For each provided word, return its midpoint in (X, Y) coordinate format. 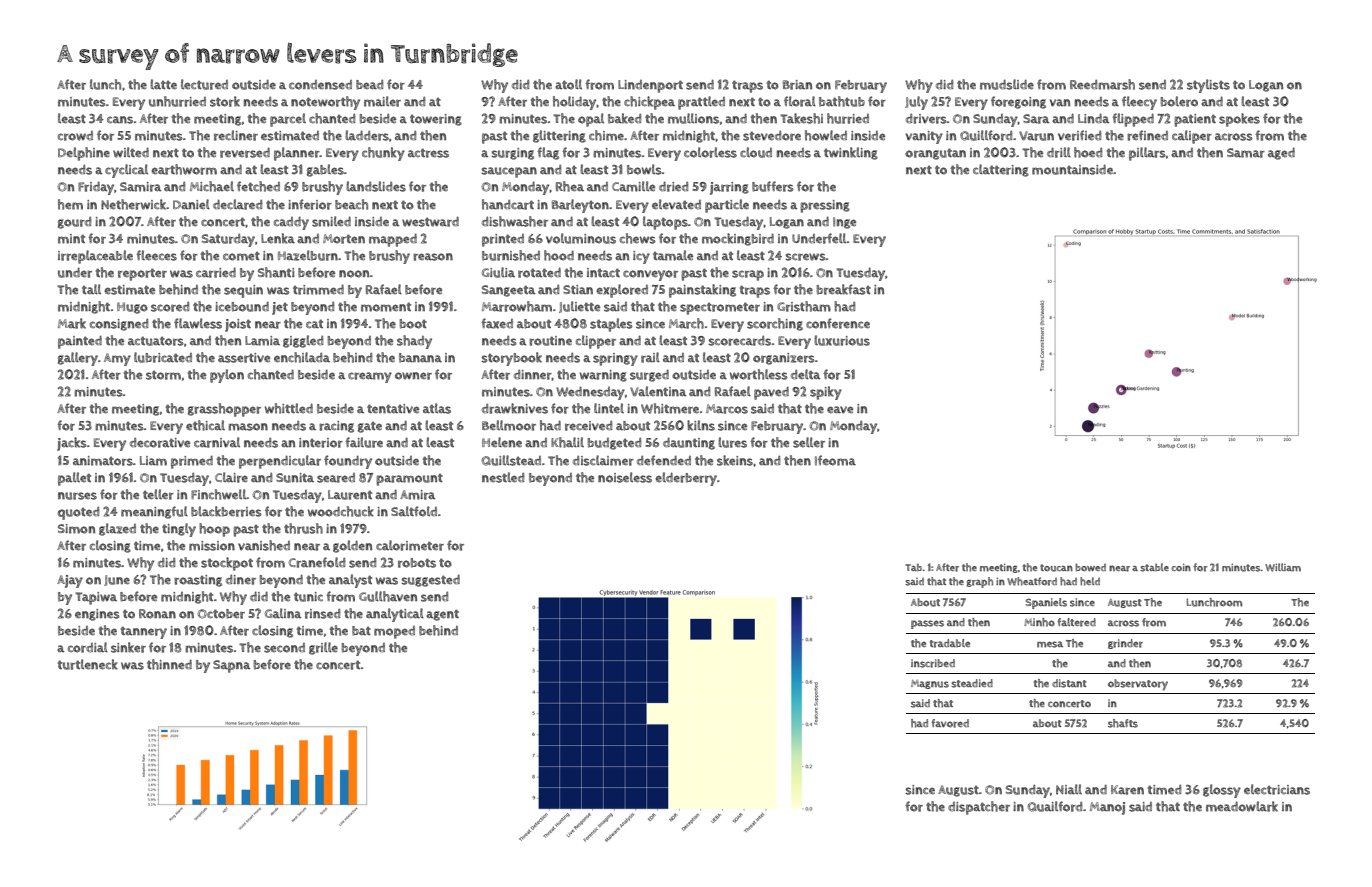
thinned (169, 664)
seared (336, 478)
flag (548, 153)
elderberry (686, 479)
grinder (1125, 644)
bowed (1090, 567)
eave (840, 410)
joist (238, 325)
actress (428, 153)
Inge (844, 223)
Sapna (232, 666)
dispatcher (979, 808)
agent (442, 615)
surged (649, 375)
